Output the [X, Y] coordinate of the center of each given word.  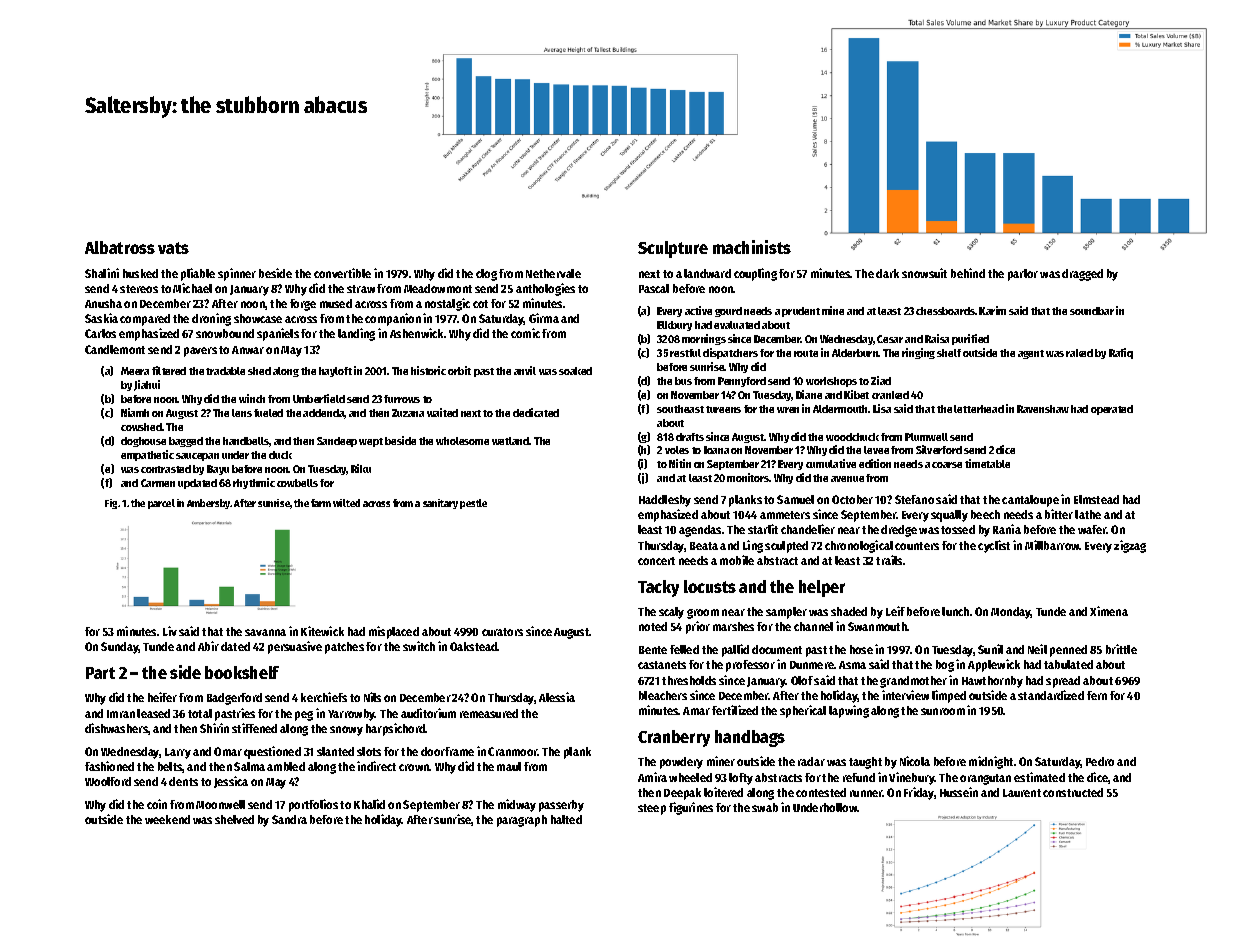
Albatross [120, 247]
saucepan [197, 457]
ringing [918, 353]
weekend [167, 819]
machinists [752, 247]
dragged [1082, 275]
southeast [680, 409]
